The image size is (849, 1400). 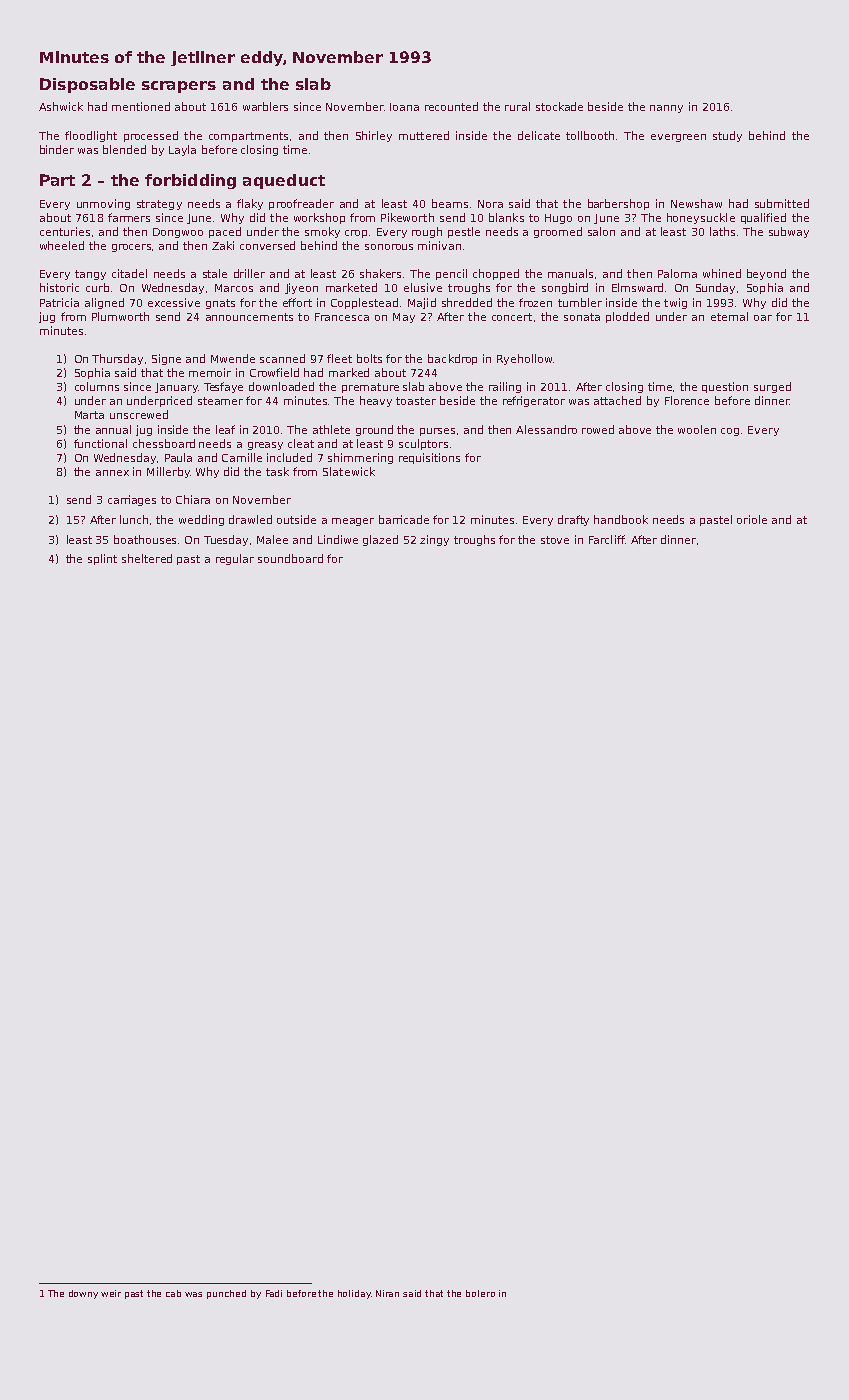 What do you see at coordinates (178, 233) in the document?
I see `Dongwoo` at bounding box center [178, 233].
